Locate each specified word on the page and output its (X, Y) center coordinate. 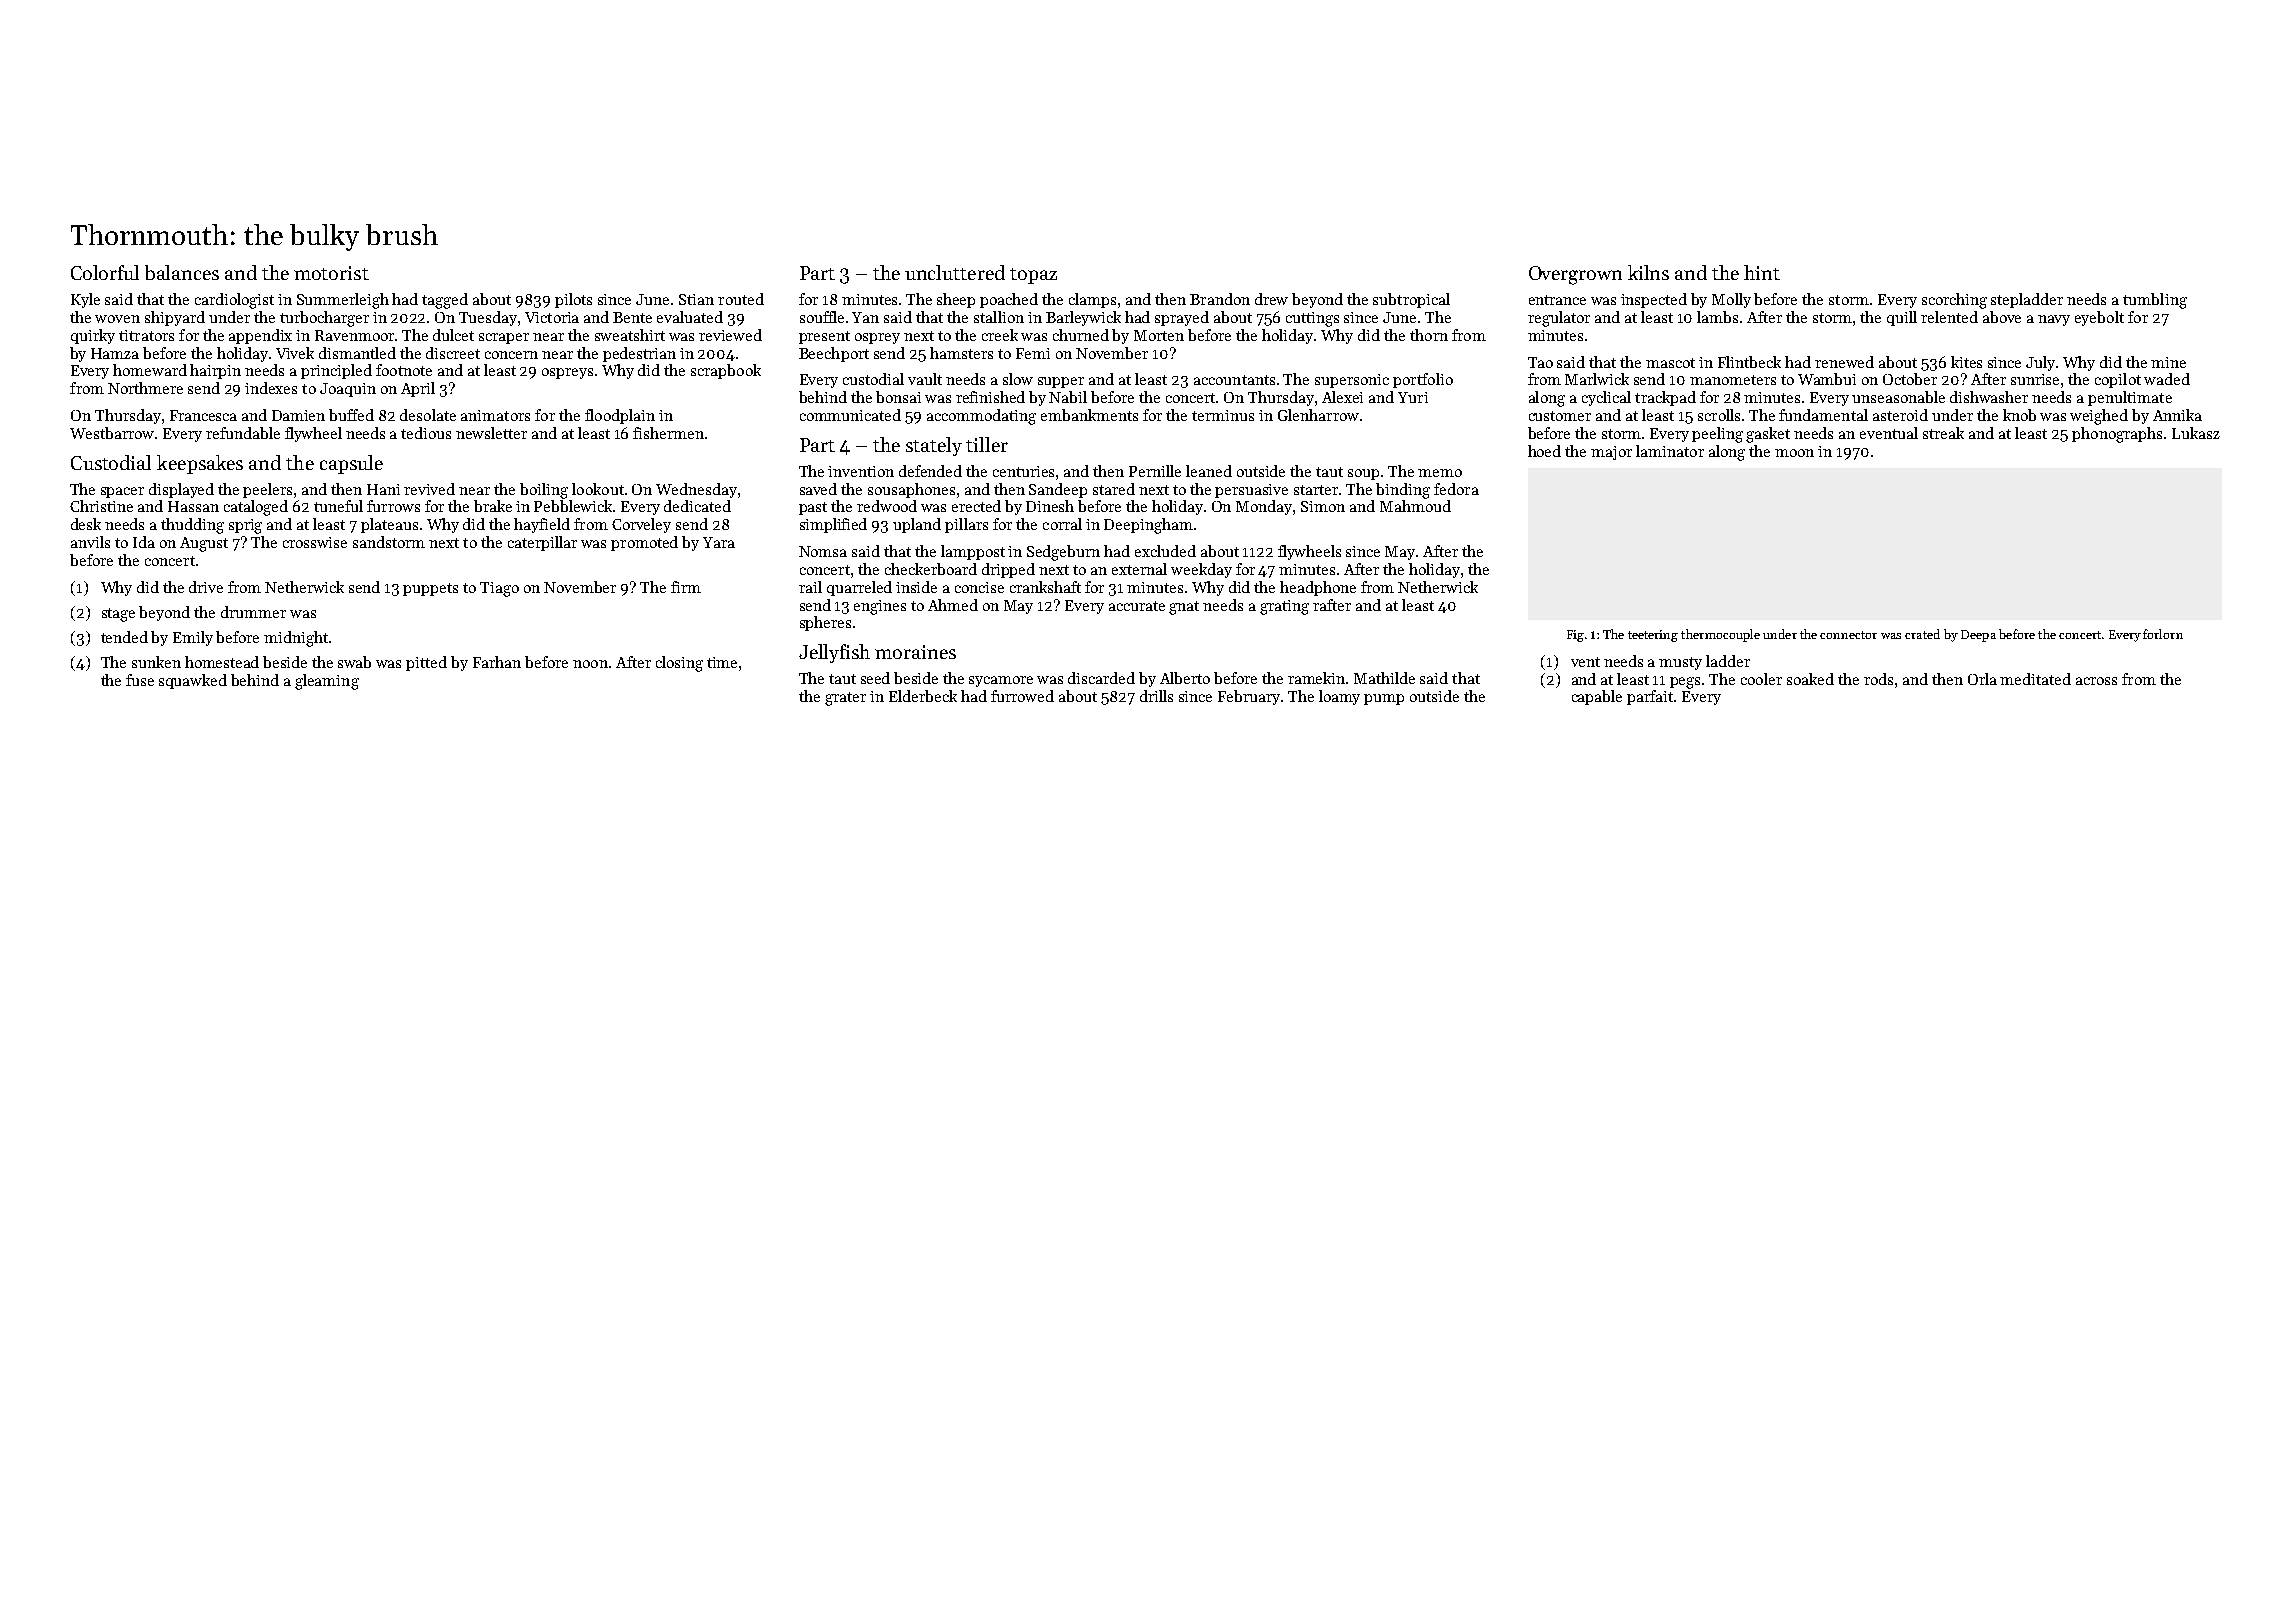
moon (1794, 453)
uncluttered (955, 272)
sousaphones (911, 490)
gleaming (327, 682)
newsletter (491, 433)
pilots (573, 300)
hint (1762, 272)
